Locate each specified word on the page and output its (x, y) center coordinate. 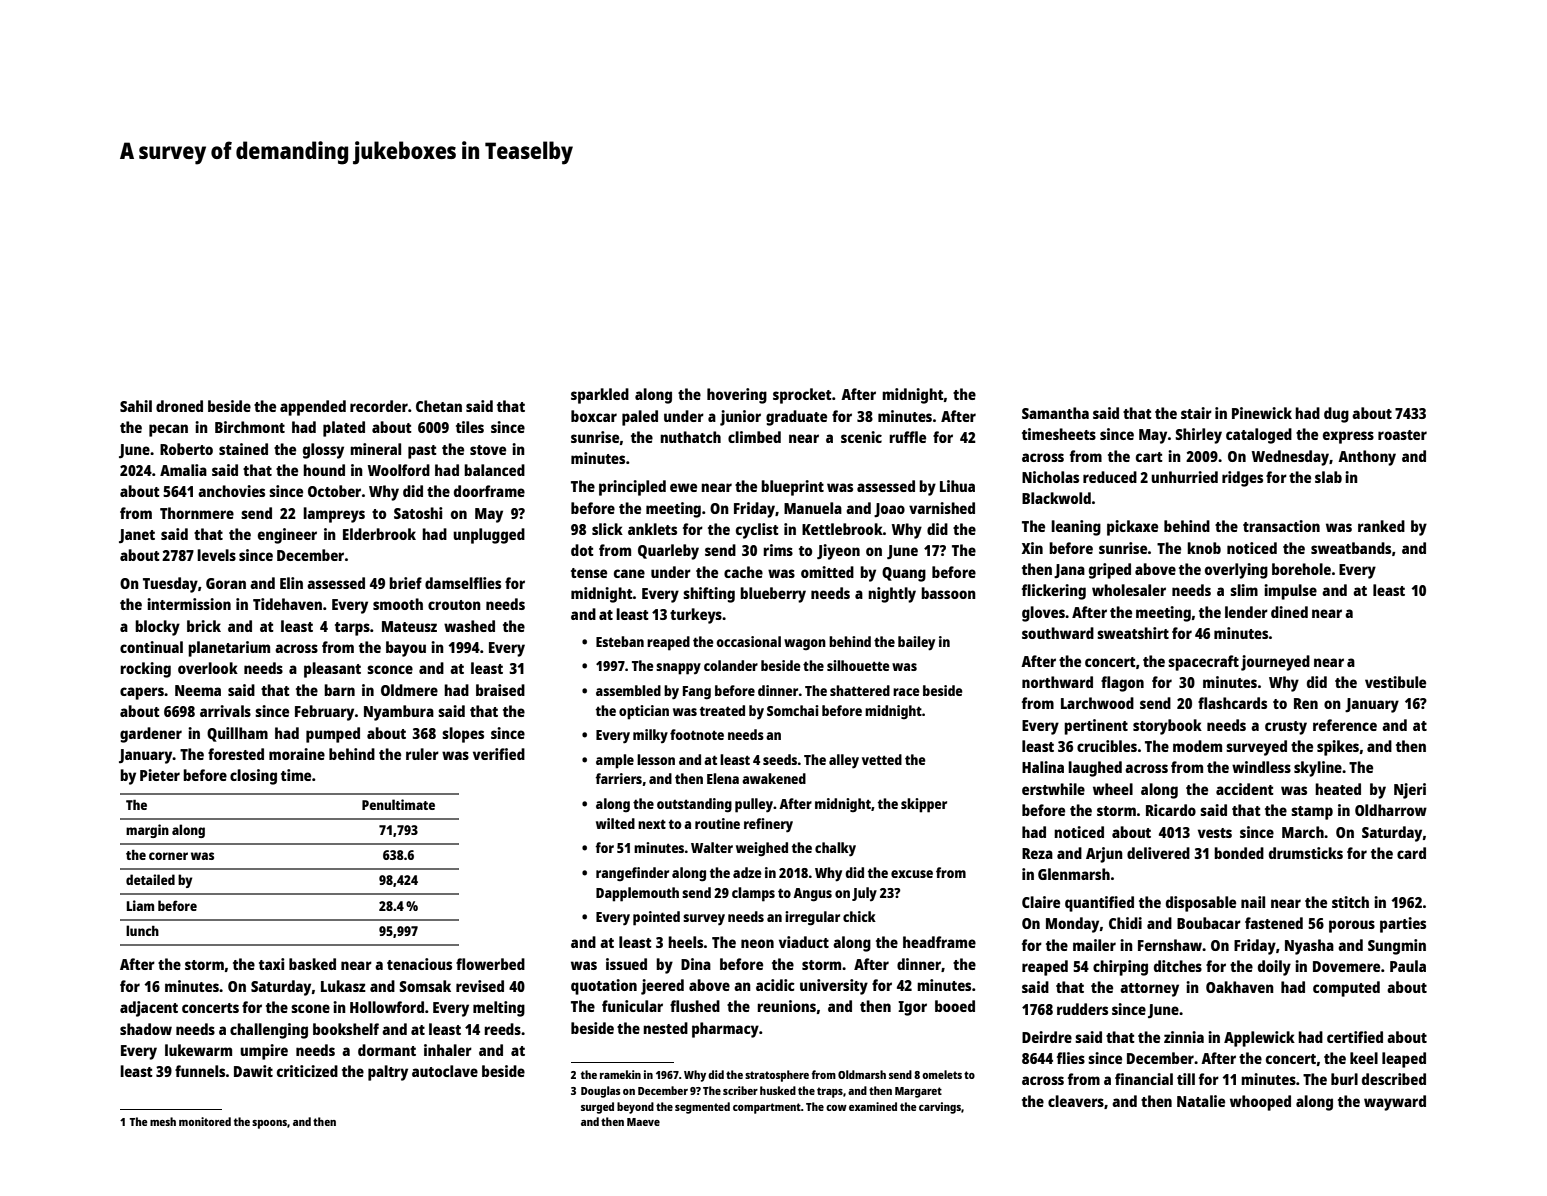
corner (168, 856)
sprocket (802, 396)
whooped (1260, 1103)
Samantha (1055, 413)
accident (1245, 789)
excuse (912, 874)
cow (836, 1108)
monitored (205, 1121)
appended (313, 408)
